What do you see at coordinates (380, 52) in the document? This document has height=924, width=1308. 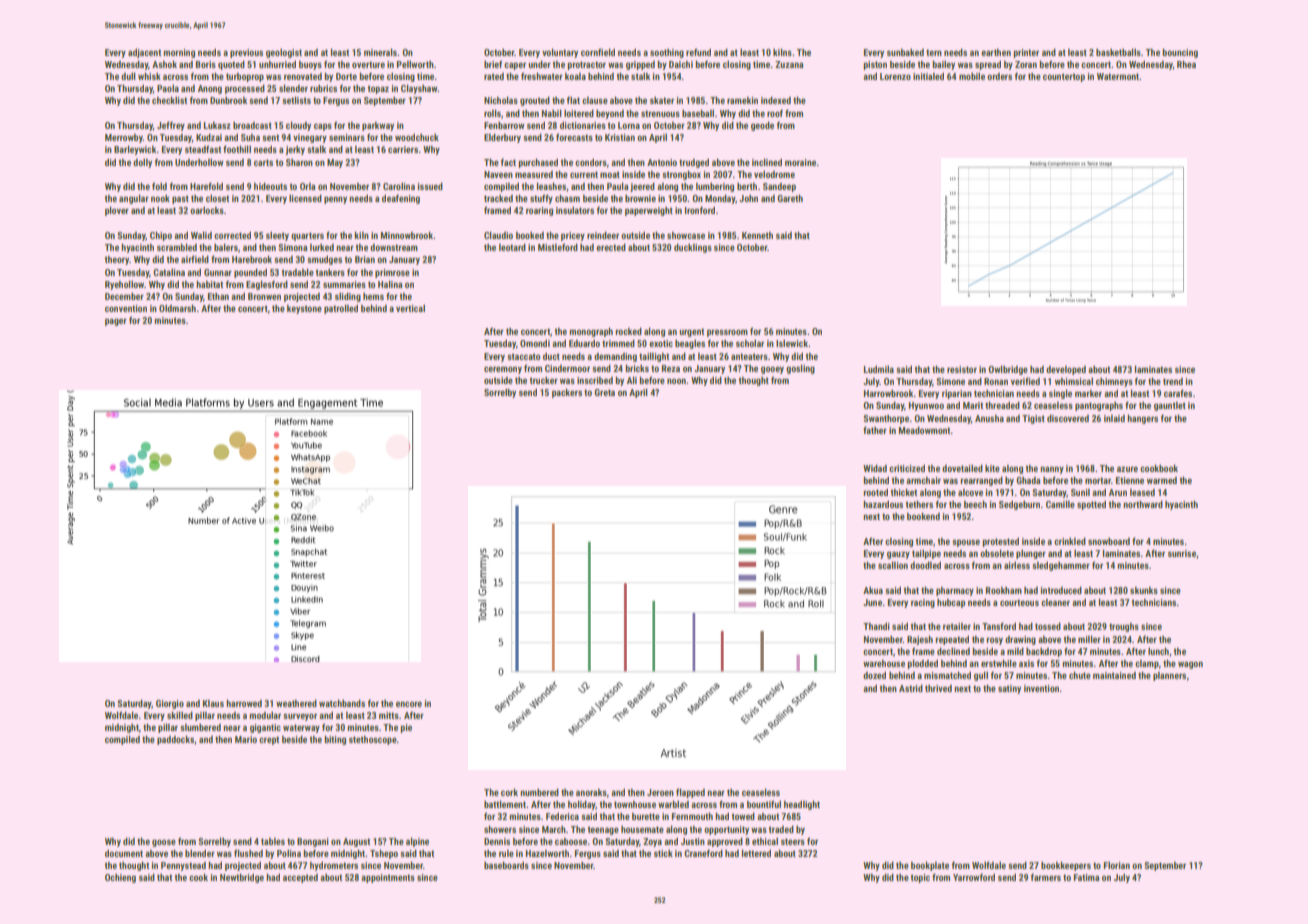 I see `minerals` at bounding box center [380, 52].
